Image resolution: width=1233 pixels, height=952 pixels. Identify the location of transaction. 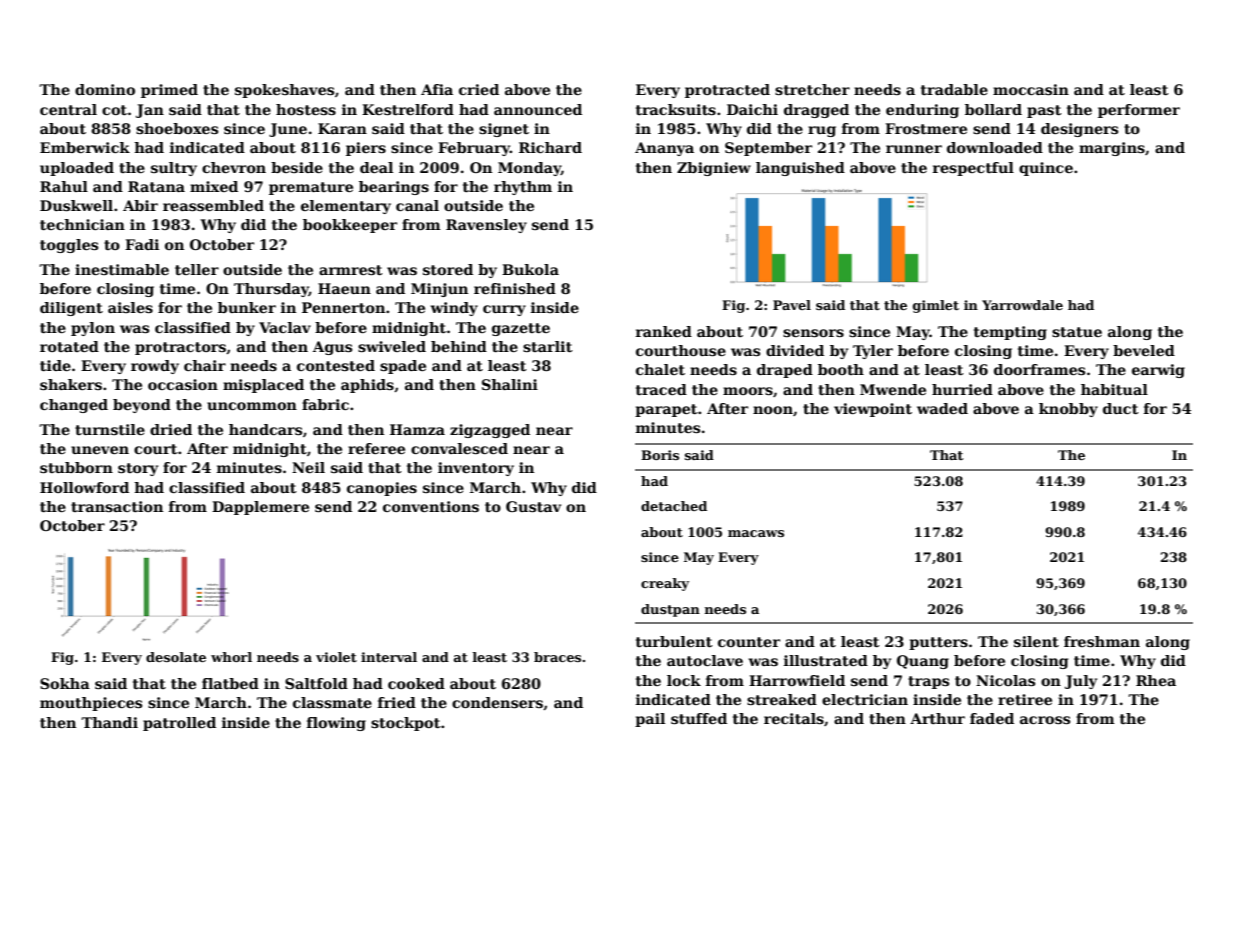
(117, 506).
